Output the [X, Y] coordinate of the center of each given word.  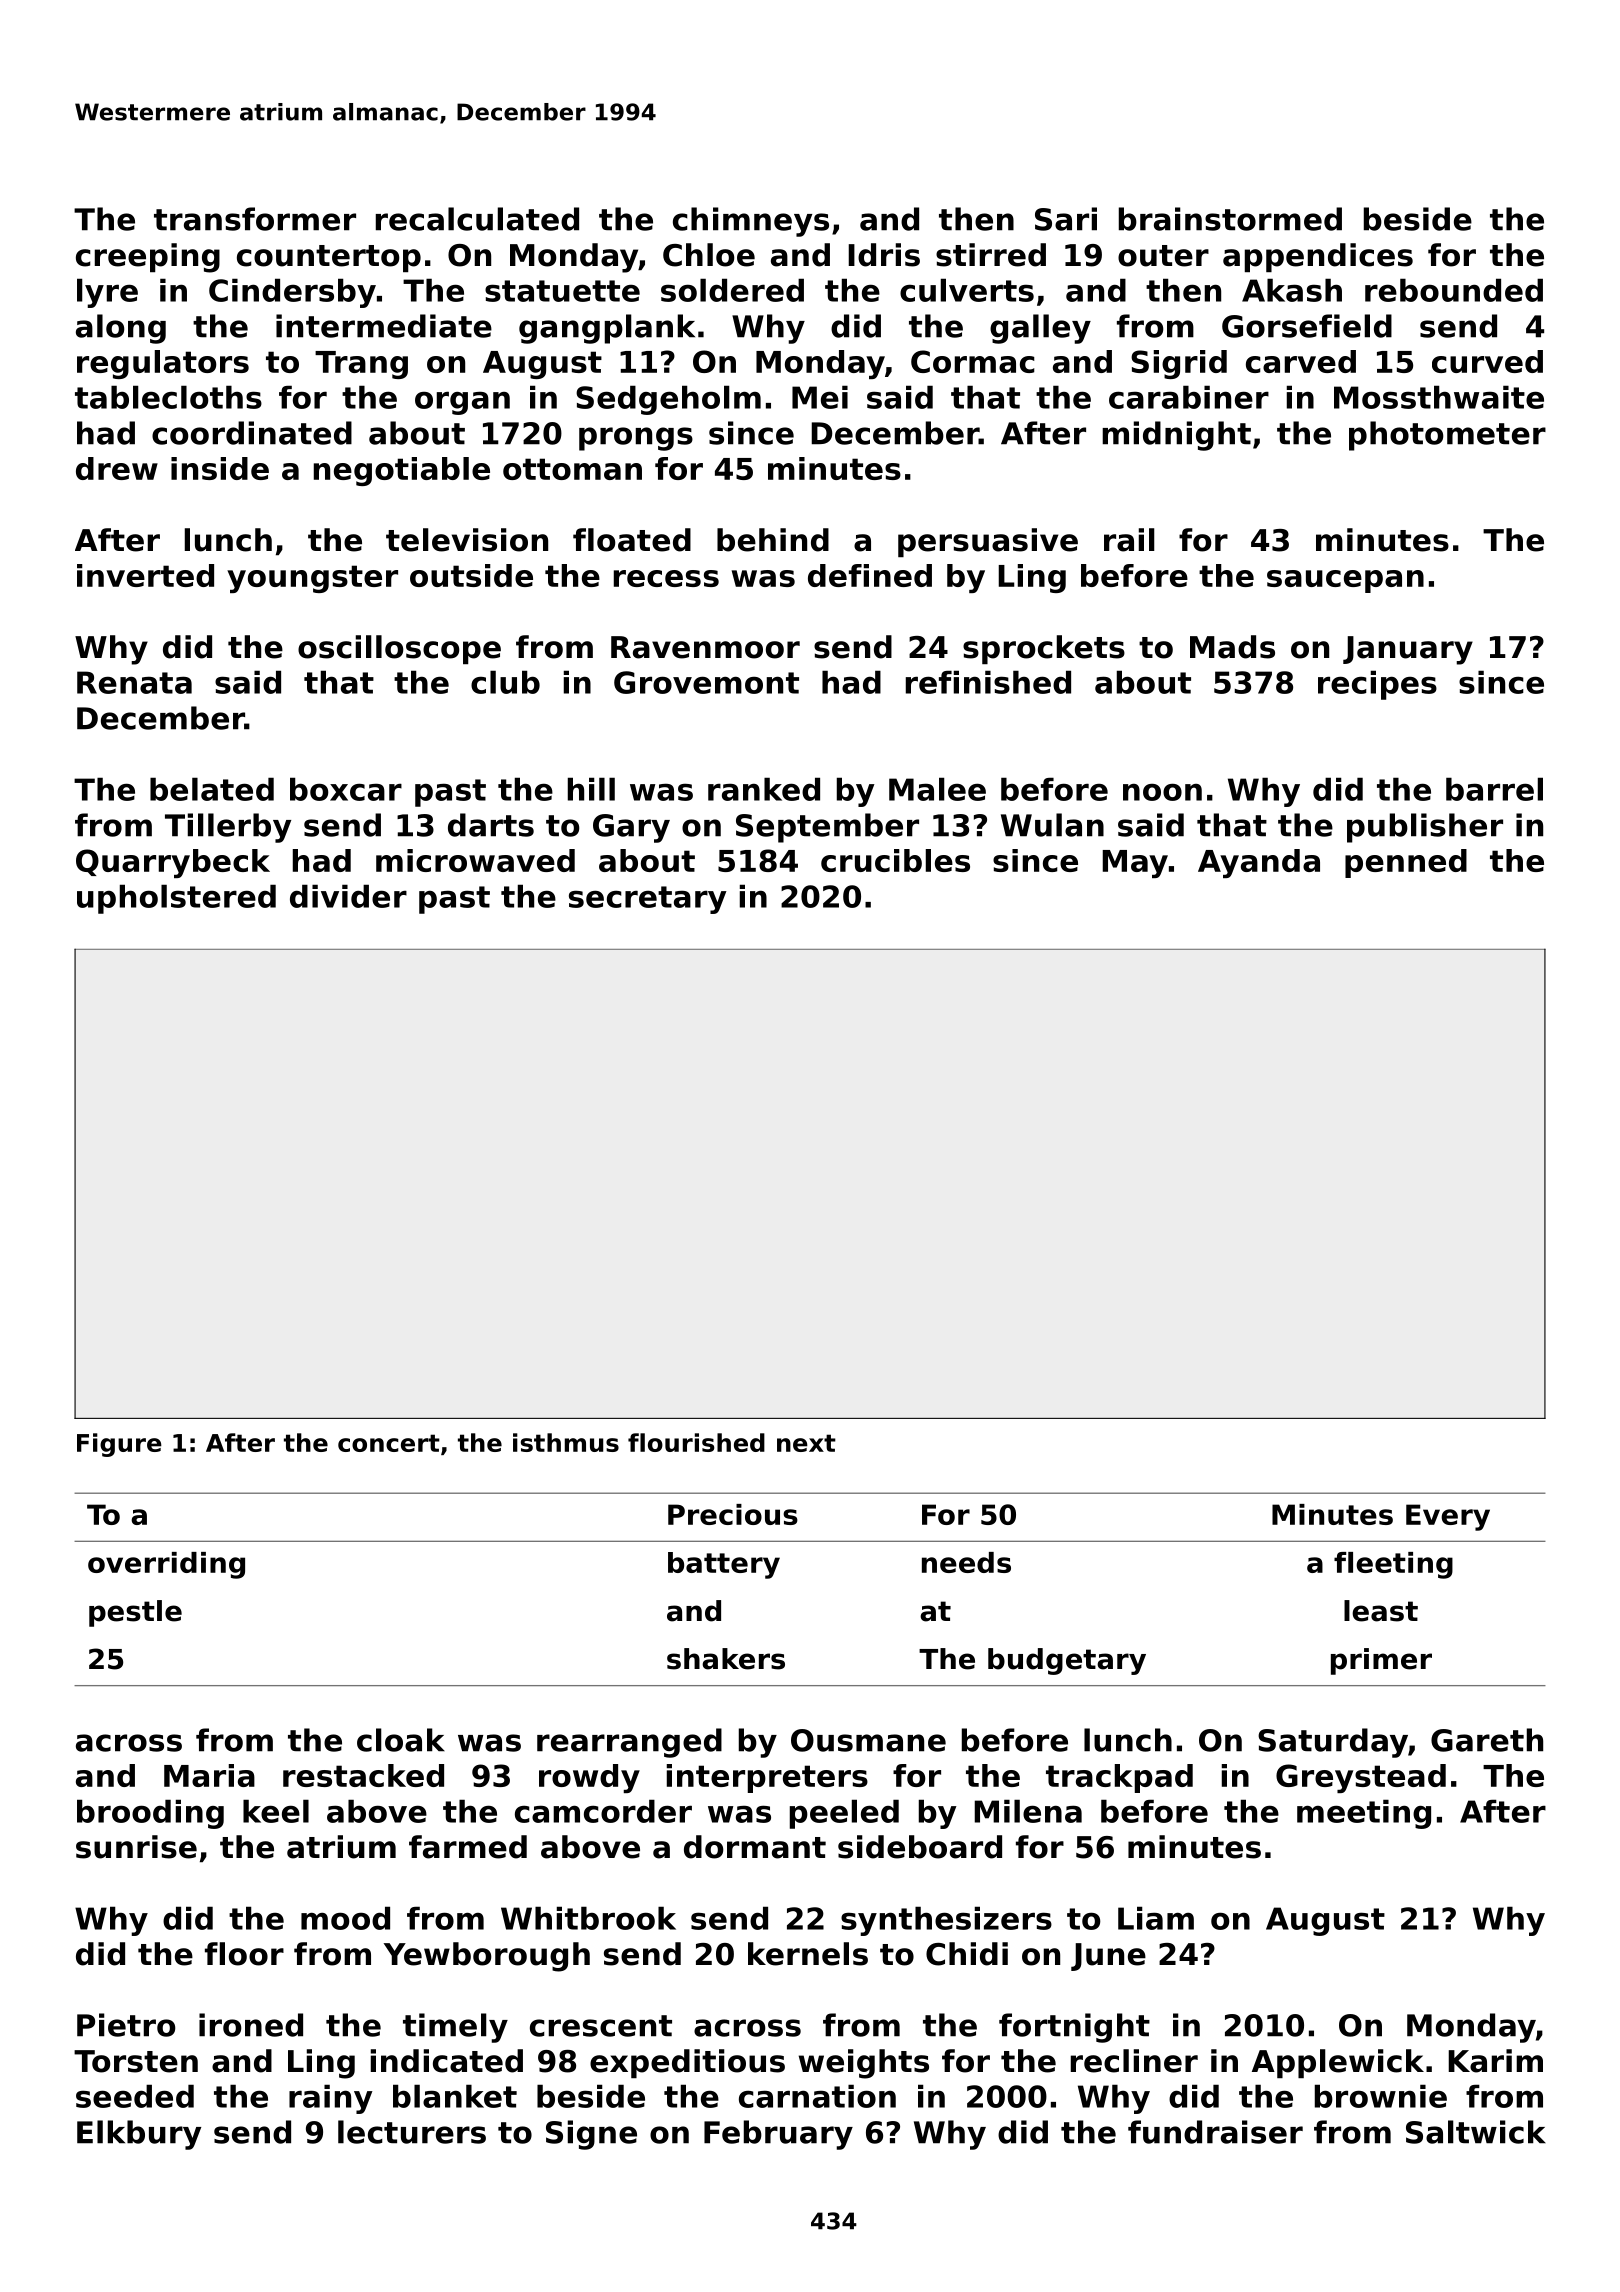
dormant [755, 1847]
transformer [255, 219]
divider [348, 896]
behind [773, 540]
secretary [648, 900]
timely [455, 2028]
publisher [1425, 828]
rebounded [1454, 290]
